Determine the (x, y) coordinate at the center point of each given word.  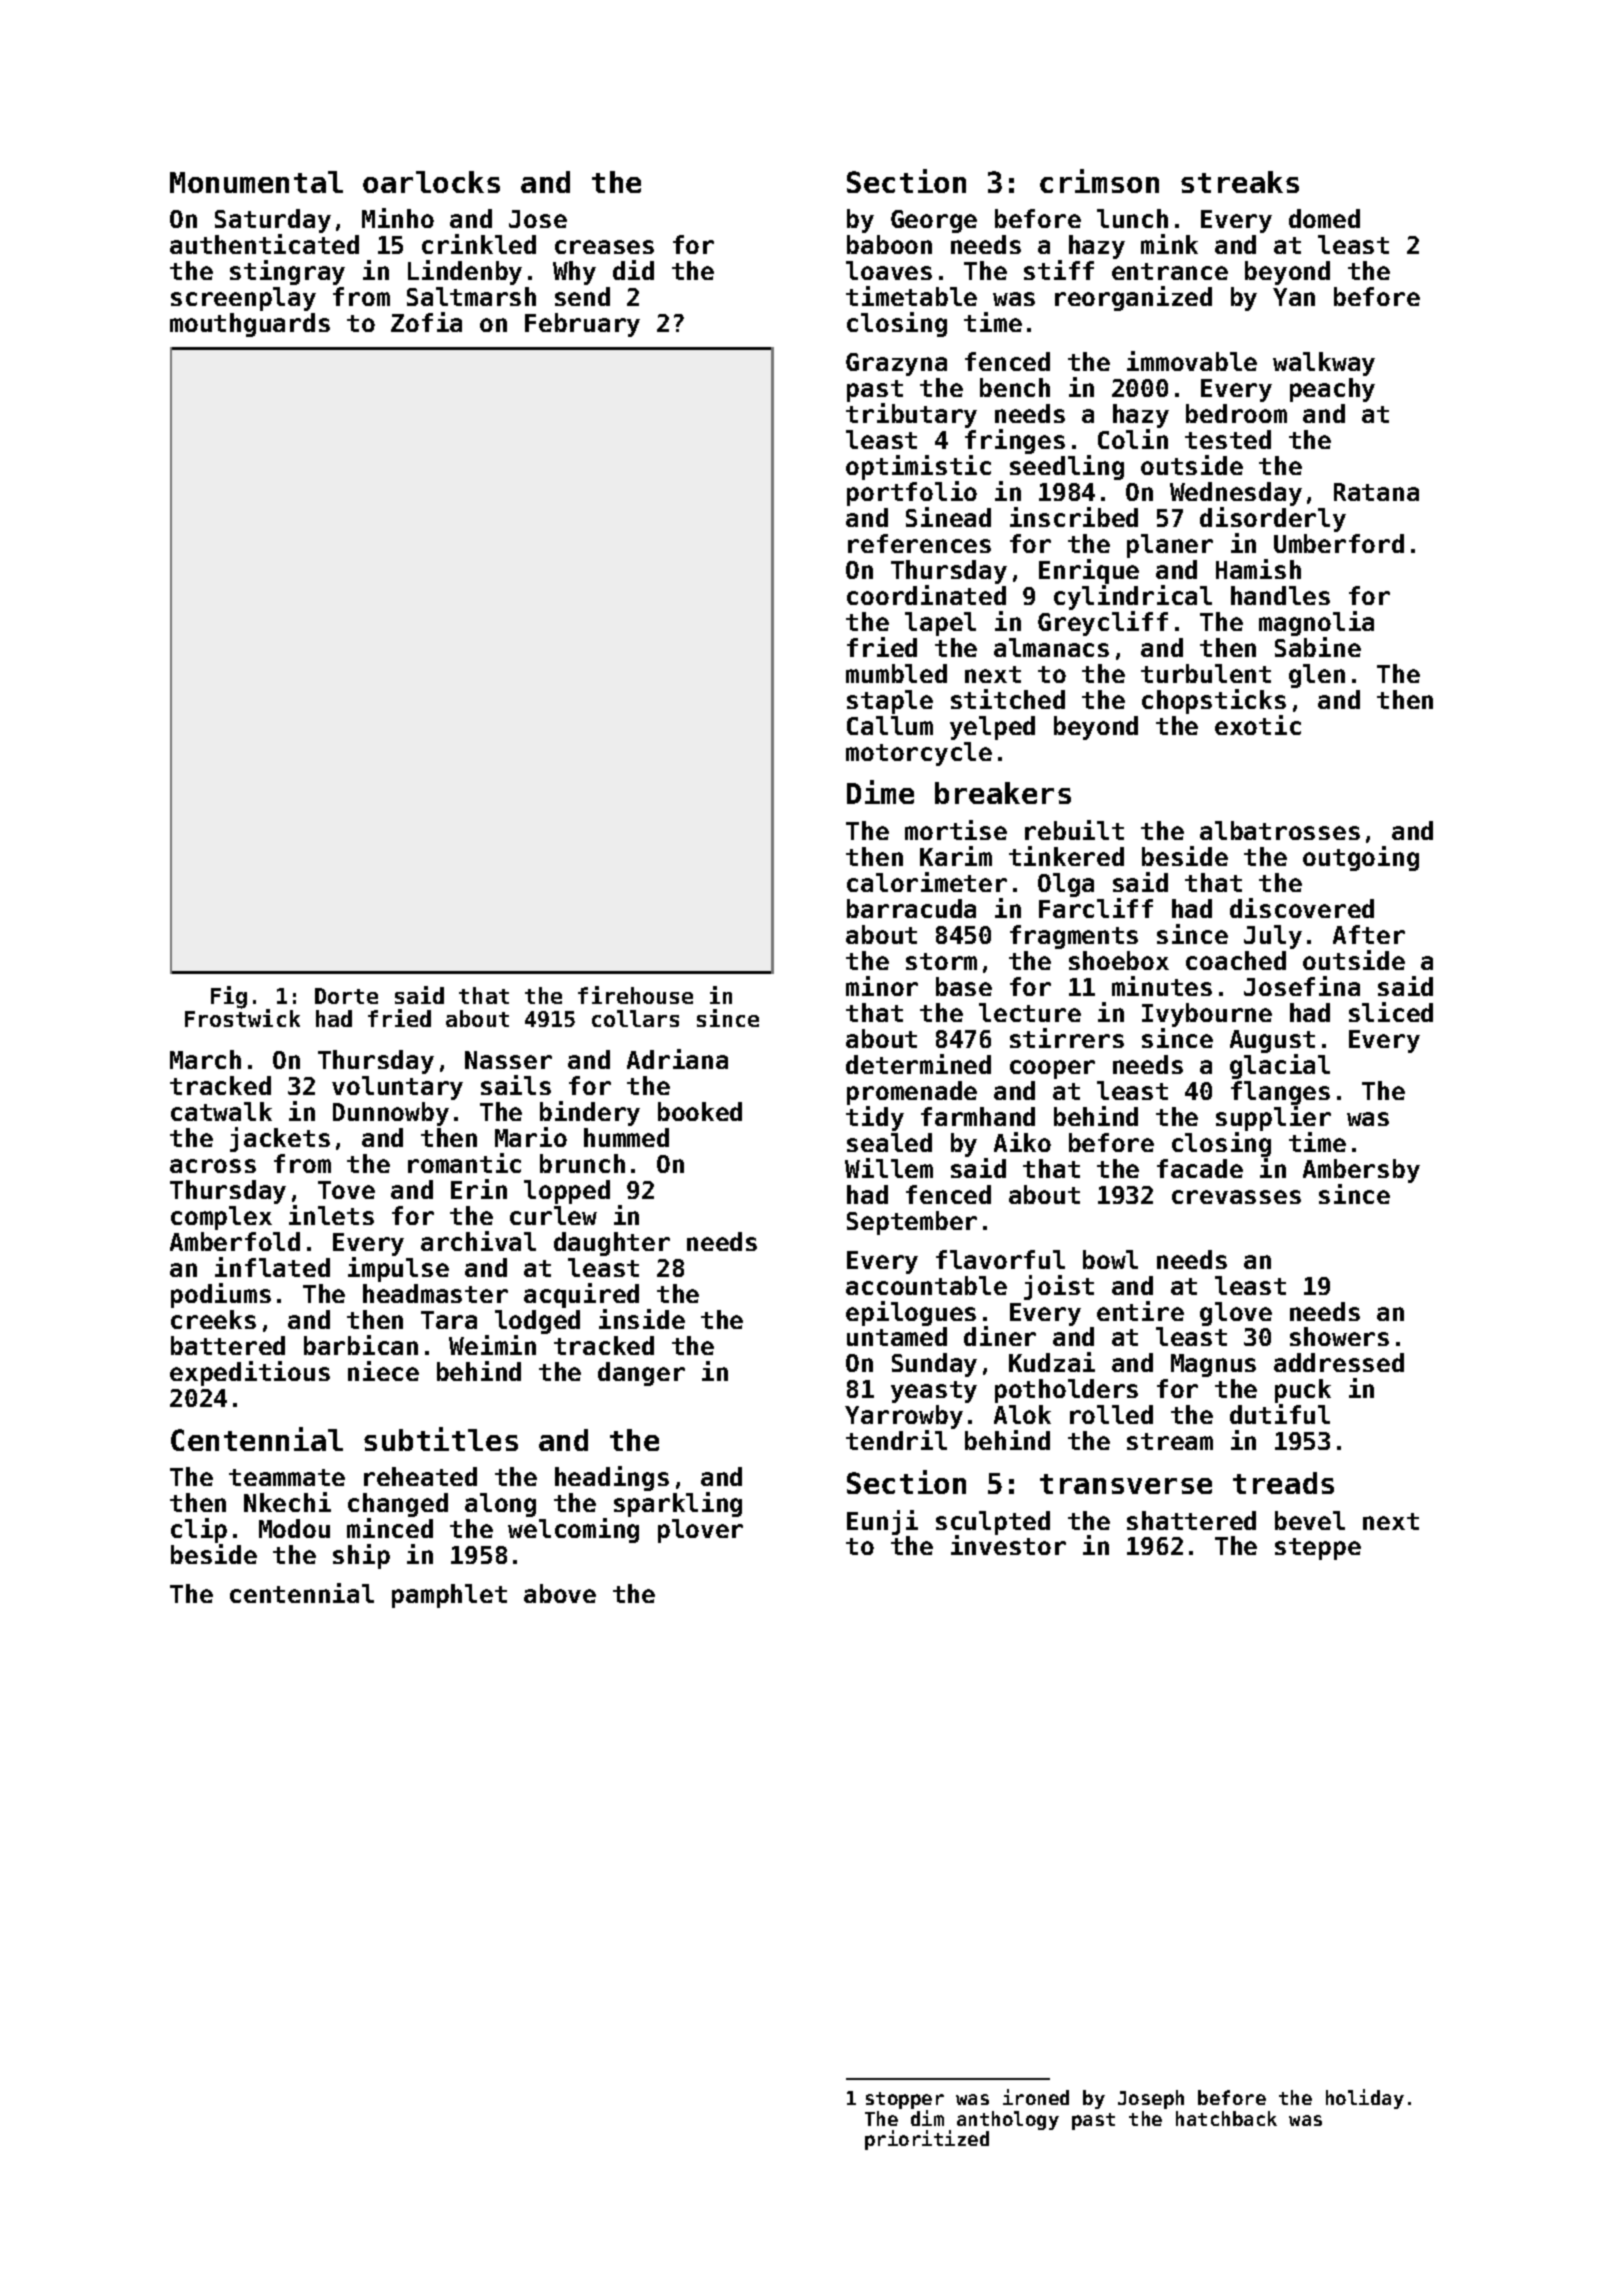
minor (882, 986)
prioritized (927, 2140)
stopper (905, 2100)
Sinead (948, 517)
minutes (1162, 986)
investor (1008, 1545)
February (582, 325)
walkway (1324, 364)
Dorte (346, 996)
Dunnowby (391, 1114)
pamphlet (449, 1596)
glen (1317, 676)
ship (361, 1556)
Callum (890, 725)
